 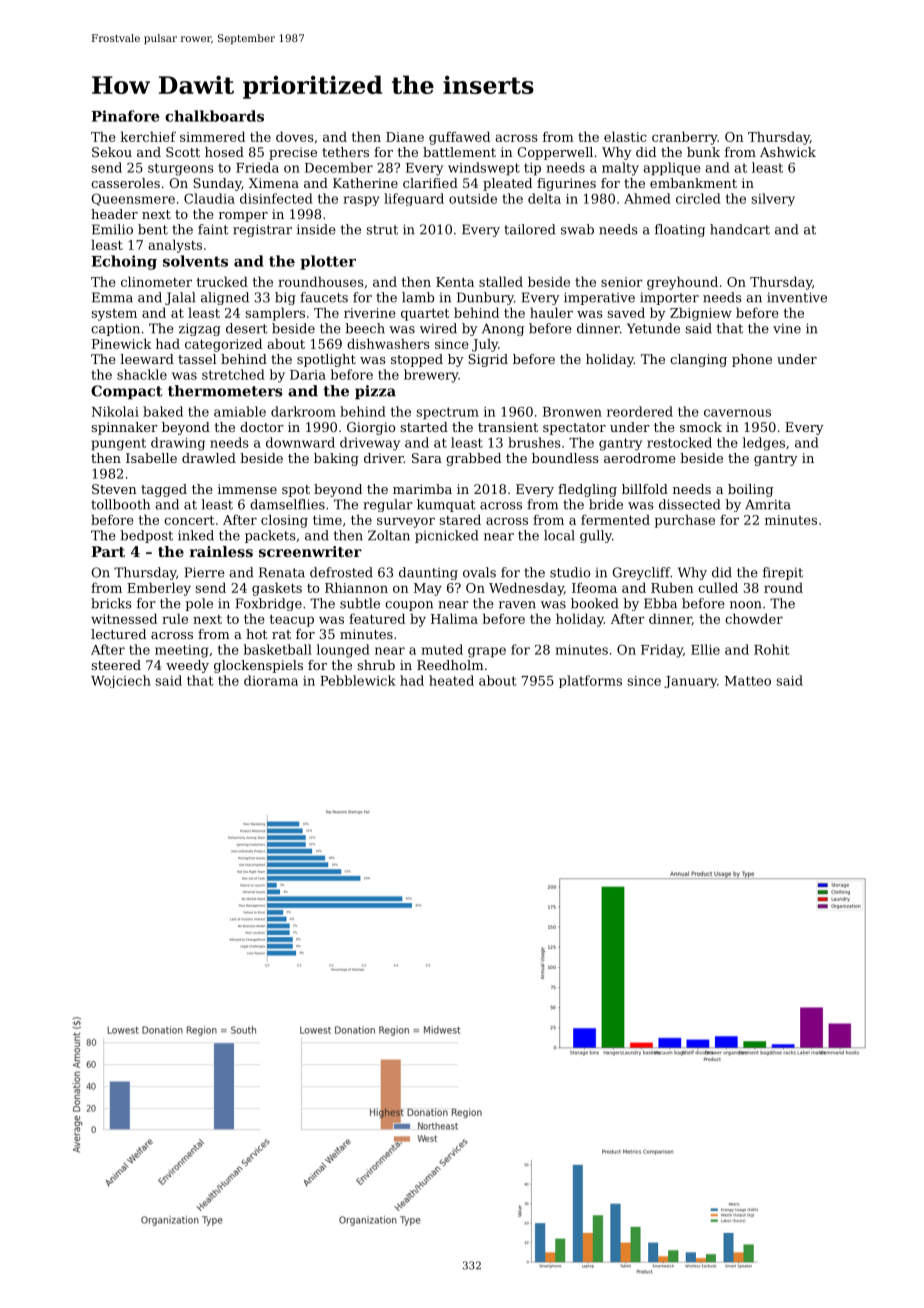 What do you see at coordinates (783, 573) in the page?
I see `firepit` at bounding box center [783, 573].
